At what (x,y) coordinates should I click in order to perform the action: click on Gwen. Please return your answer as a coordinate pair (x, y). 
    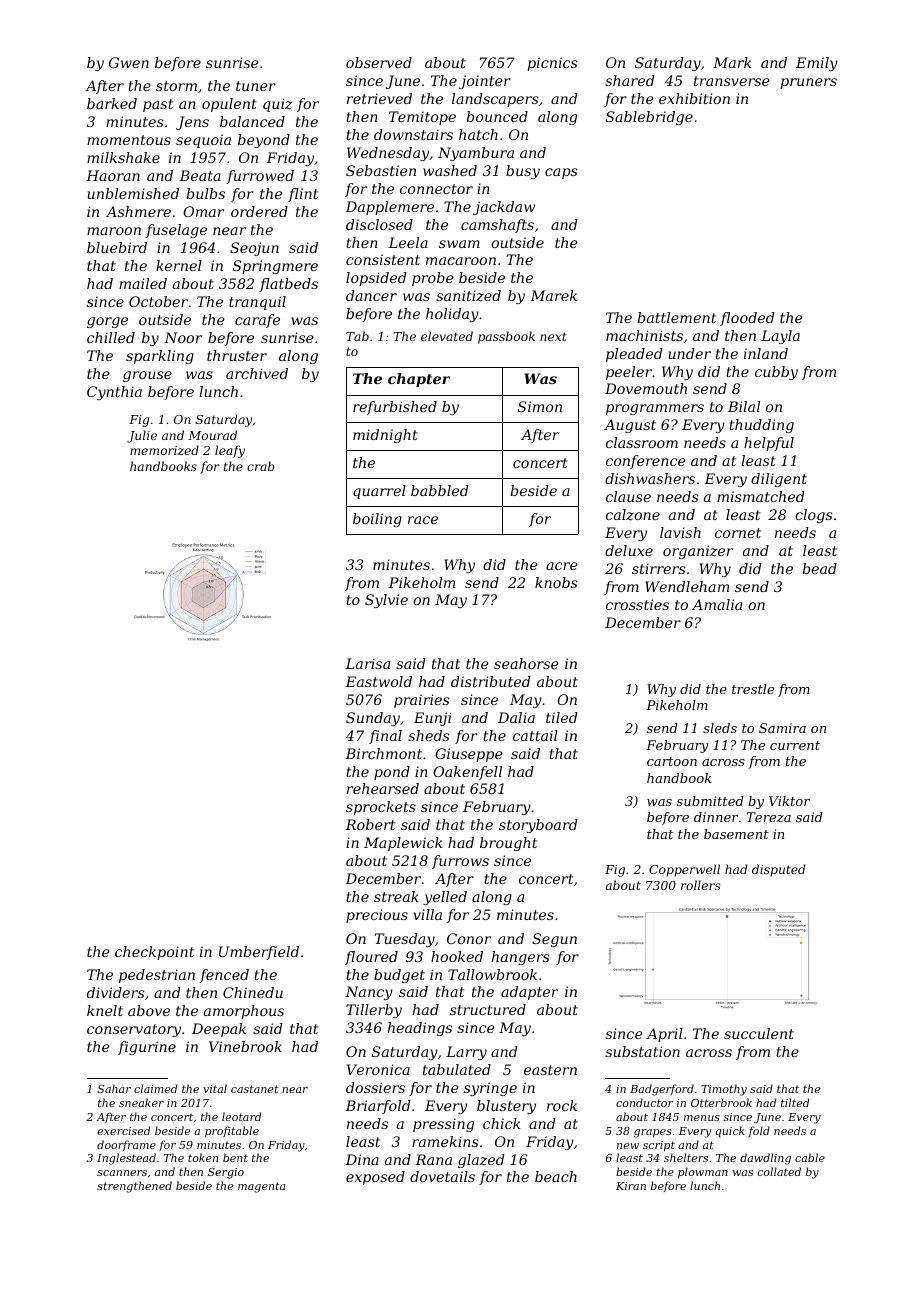
    Looking at the image, I should click on (129, 62).
